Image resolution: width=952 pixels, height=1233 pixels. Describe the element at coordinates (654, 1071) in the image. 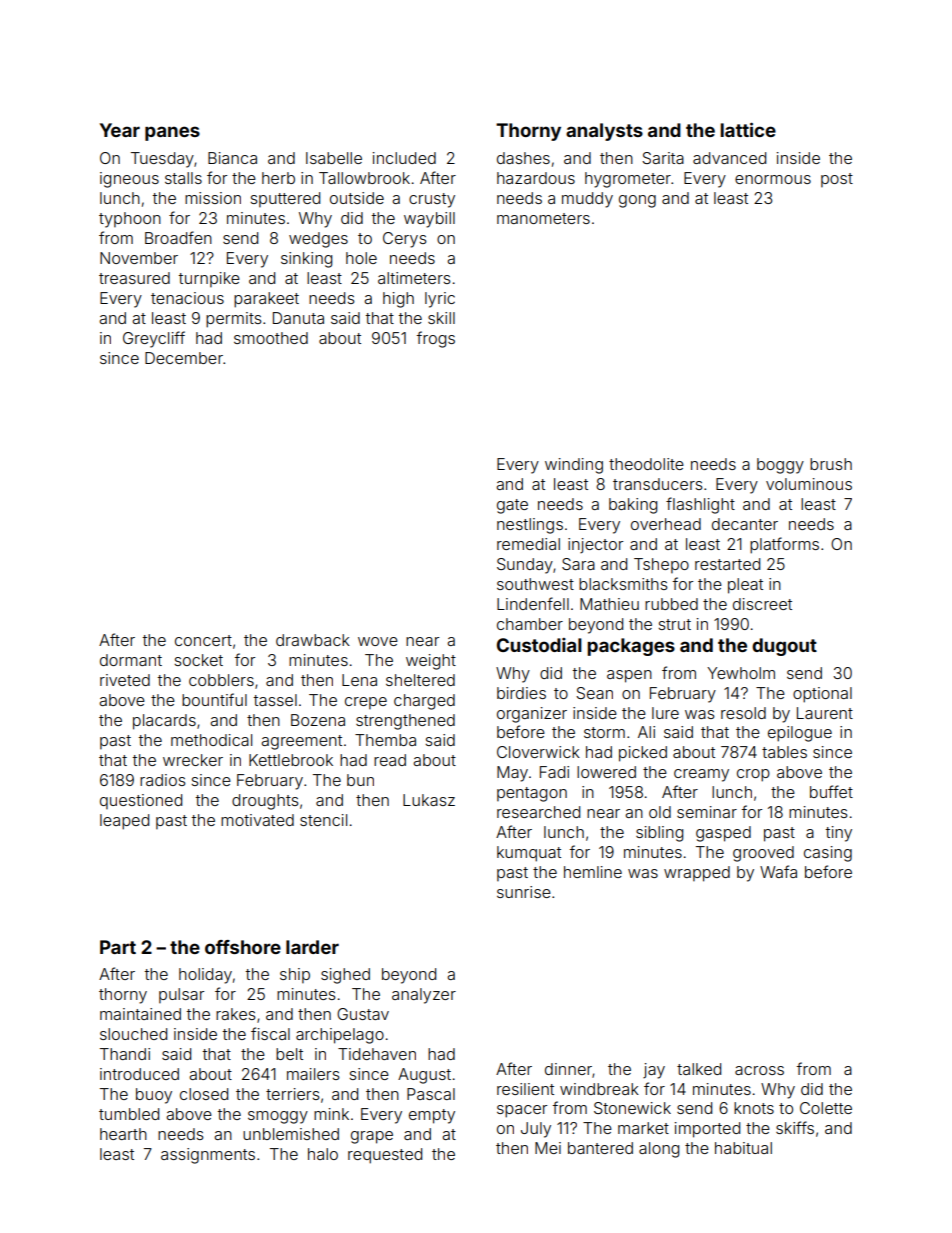

I see `jay` at that location.
